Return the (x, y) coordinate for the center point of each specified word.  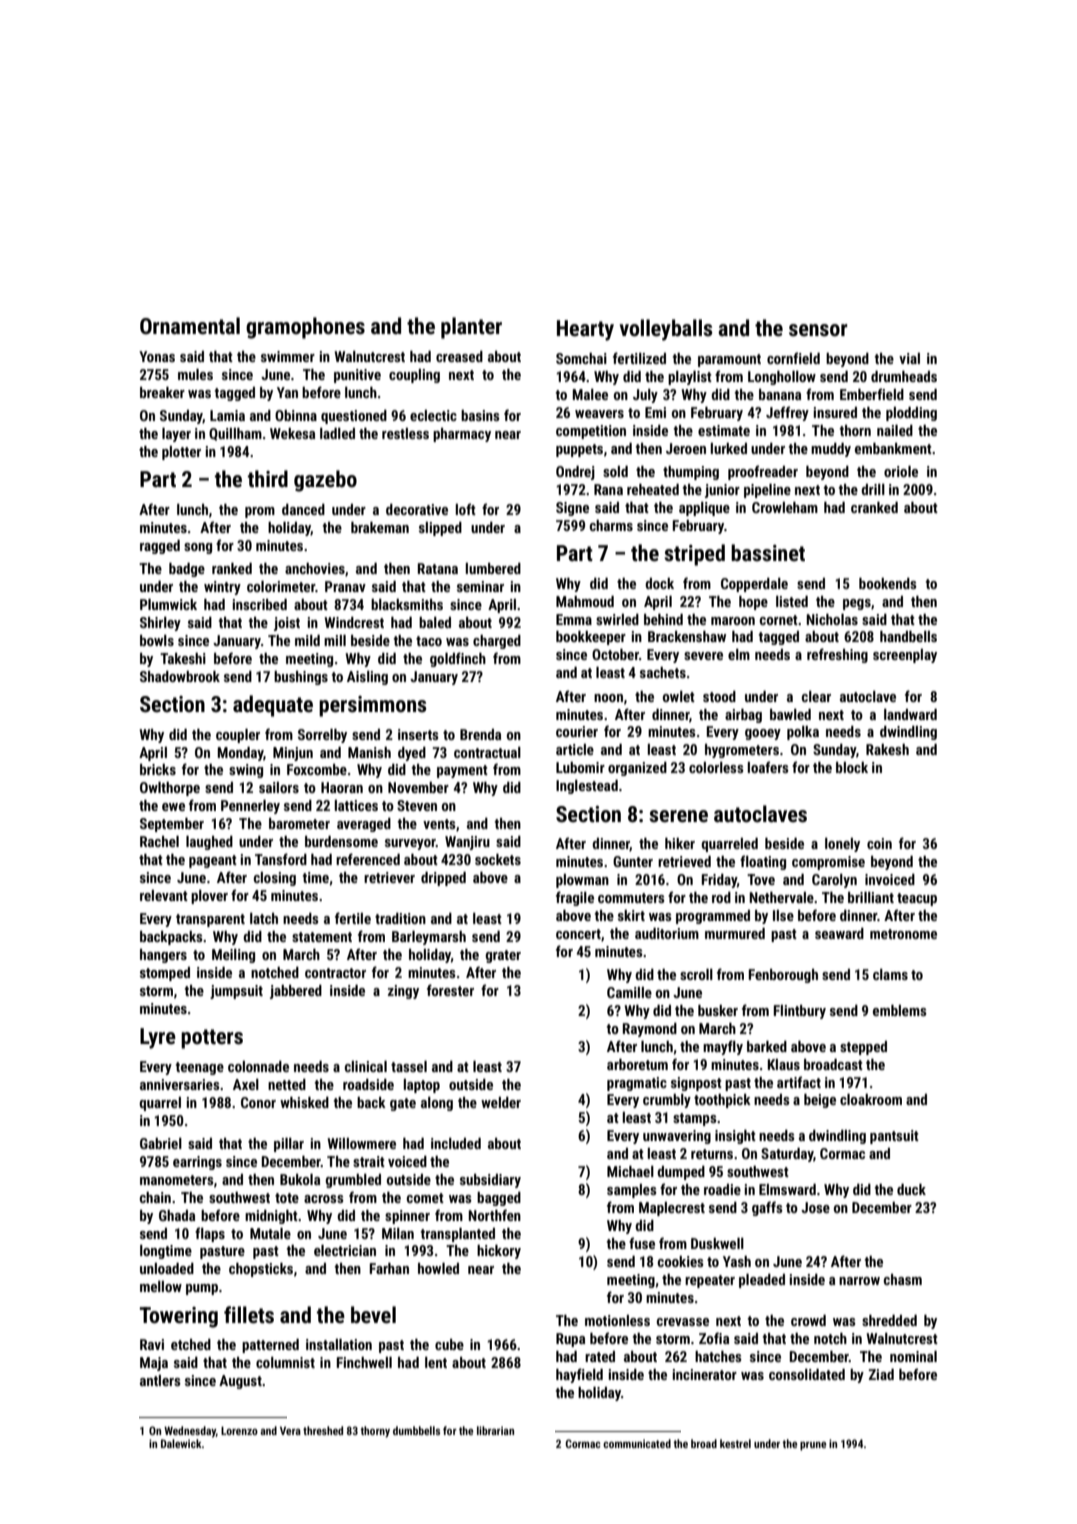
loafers (768, 767)
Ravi (152, 1344)
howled (438, 1268)
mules (195, 374)
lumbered (493, 568)
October (615, 654)
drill (873, 489)
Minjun (293, 754)
